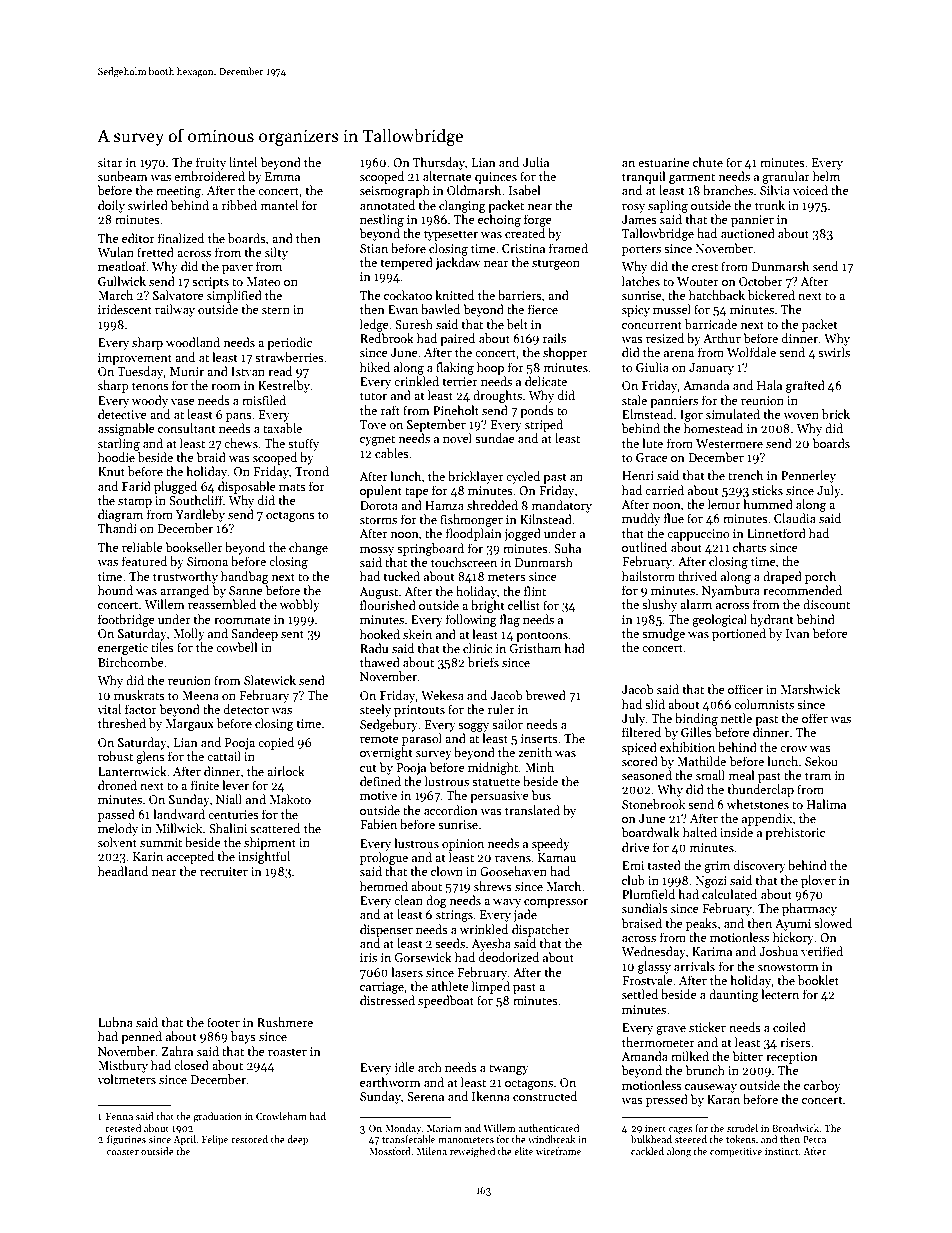 This image has height=1233, width=952. Describe the element at coordinates (808, 476) in the image. I see `Pennerley` at that location.
